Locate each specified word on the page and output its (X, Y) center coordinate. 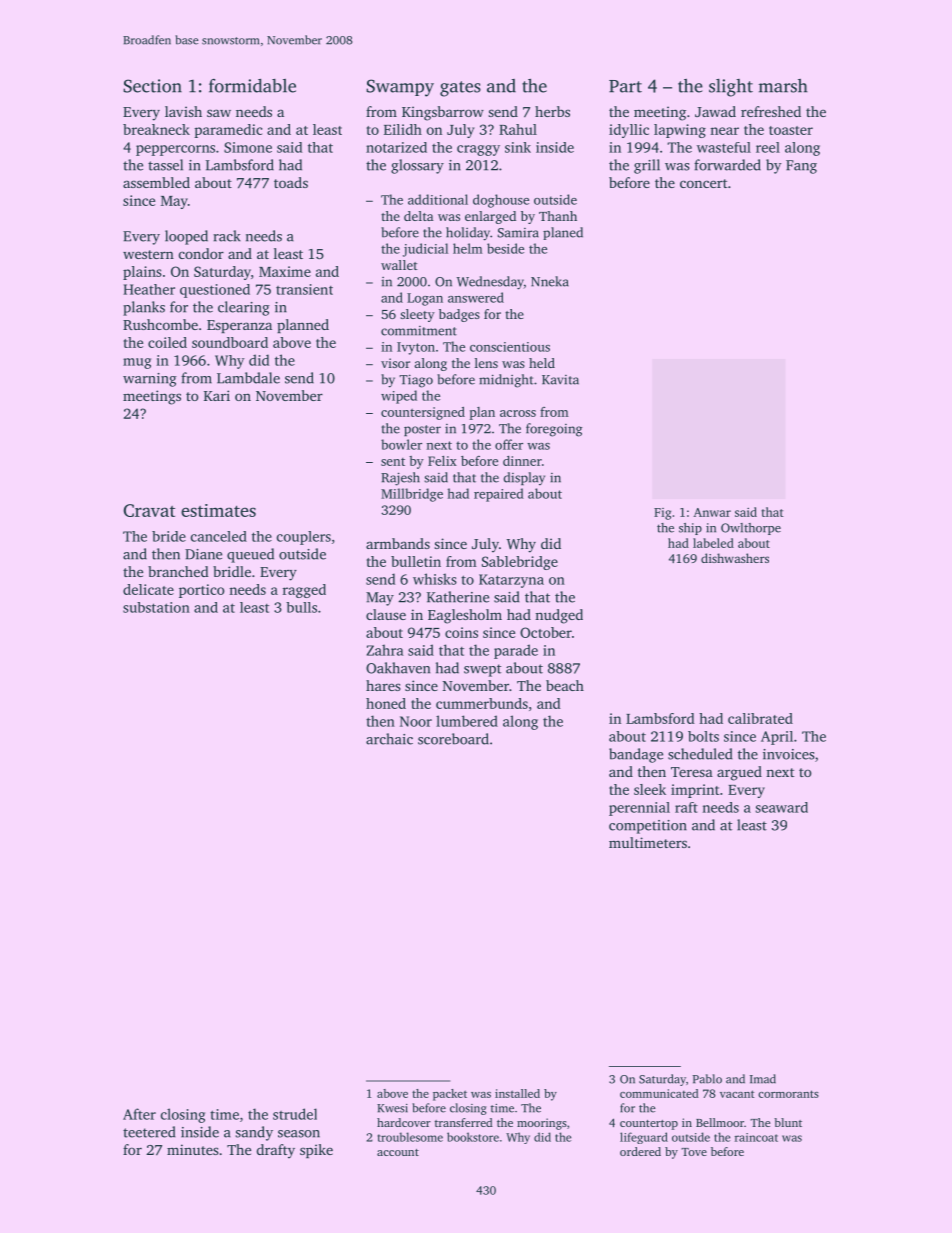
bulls (301, 607)
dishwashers (735, 558)
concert (703, 183)
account (398, 1152)
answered (476, 297)
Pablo (707, 1079)
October (546, 632)
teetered (149, 1132)
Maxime (285, 271)
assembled (156, 182)
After (139, 1114)
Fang (801, 167)
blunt (788, 1122)
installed (517, 1093)
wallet (399, 265)
